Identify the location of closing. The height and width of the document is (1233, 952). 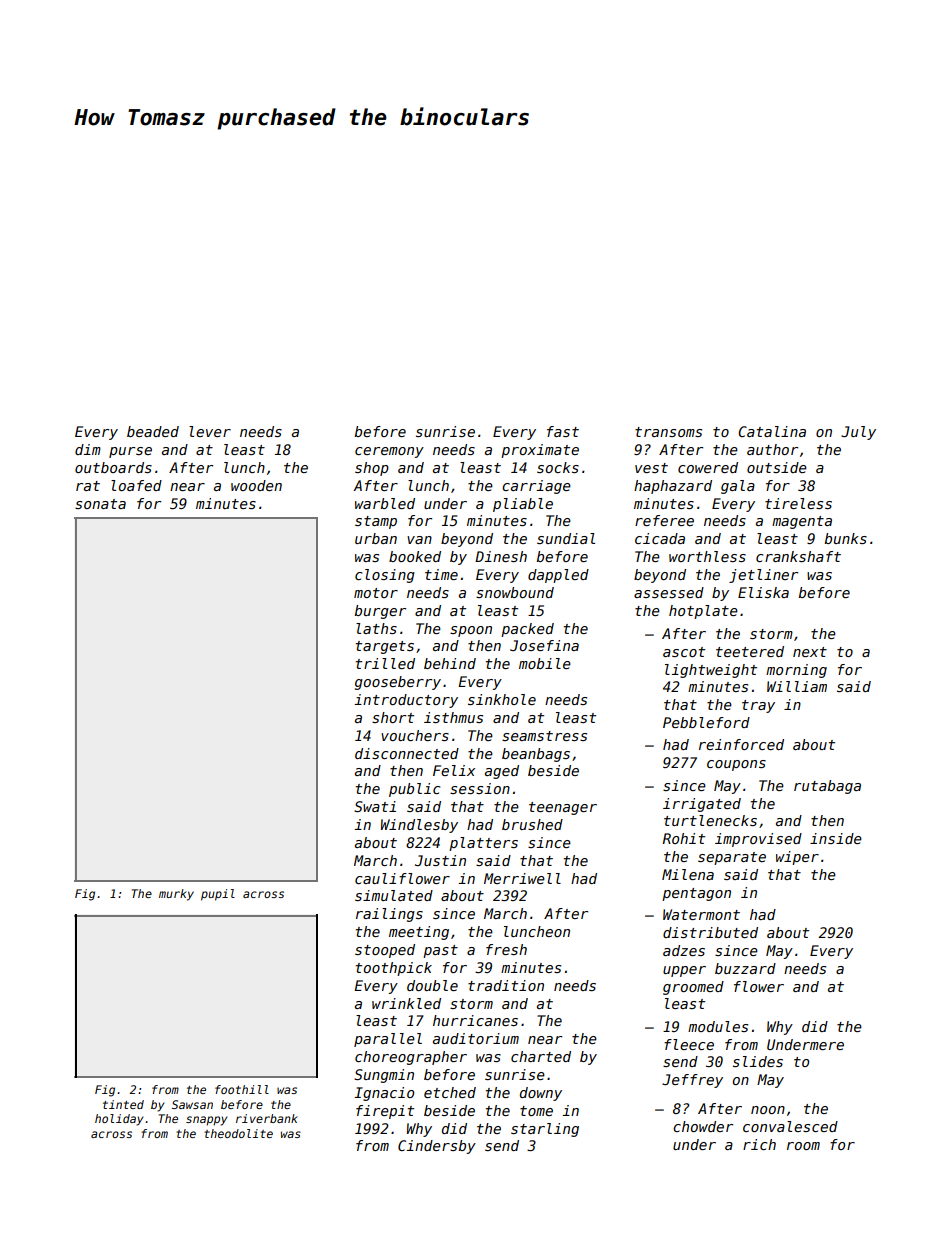
(385, 576).
